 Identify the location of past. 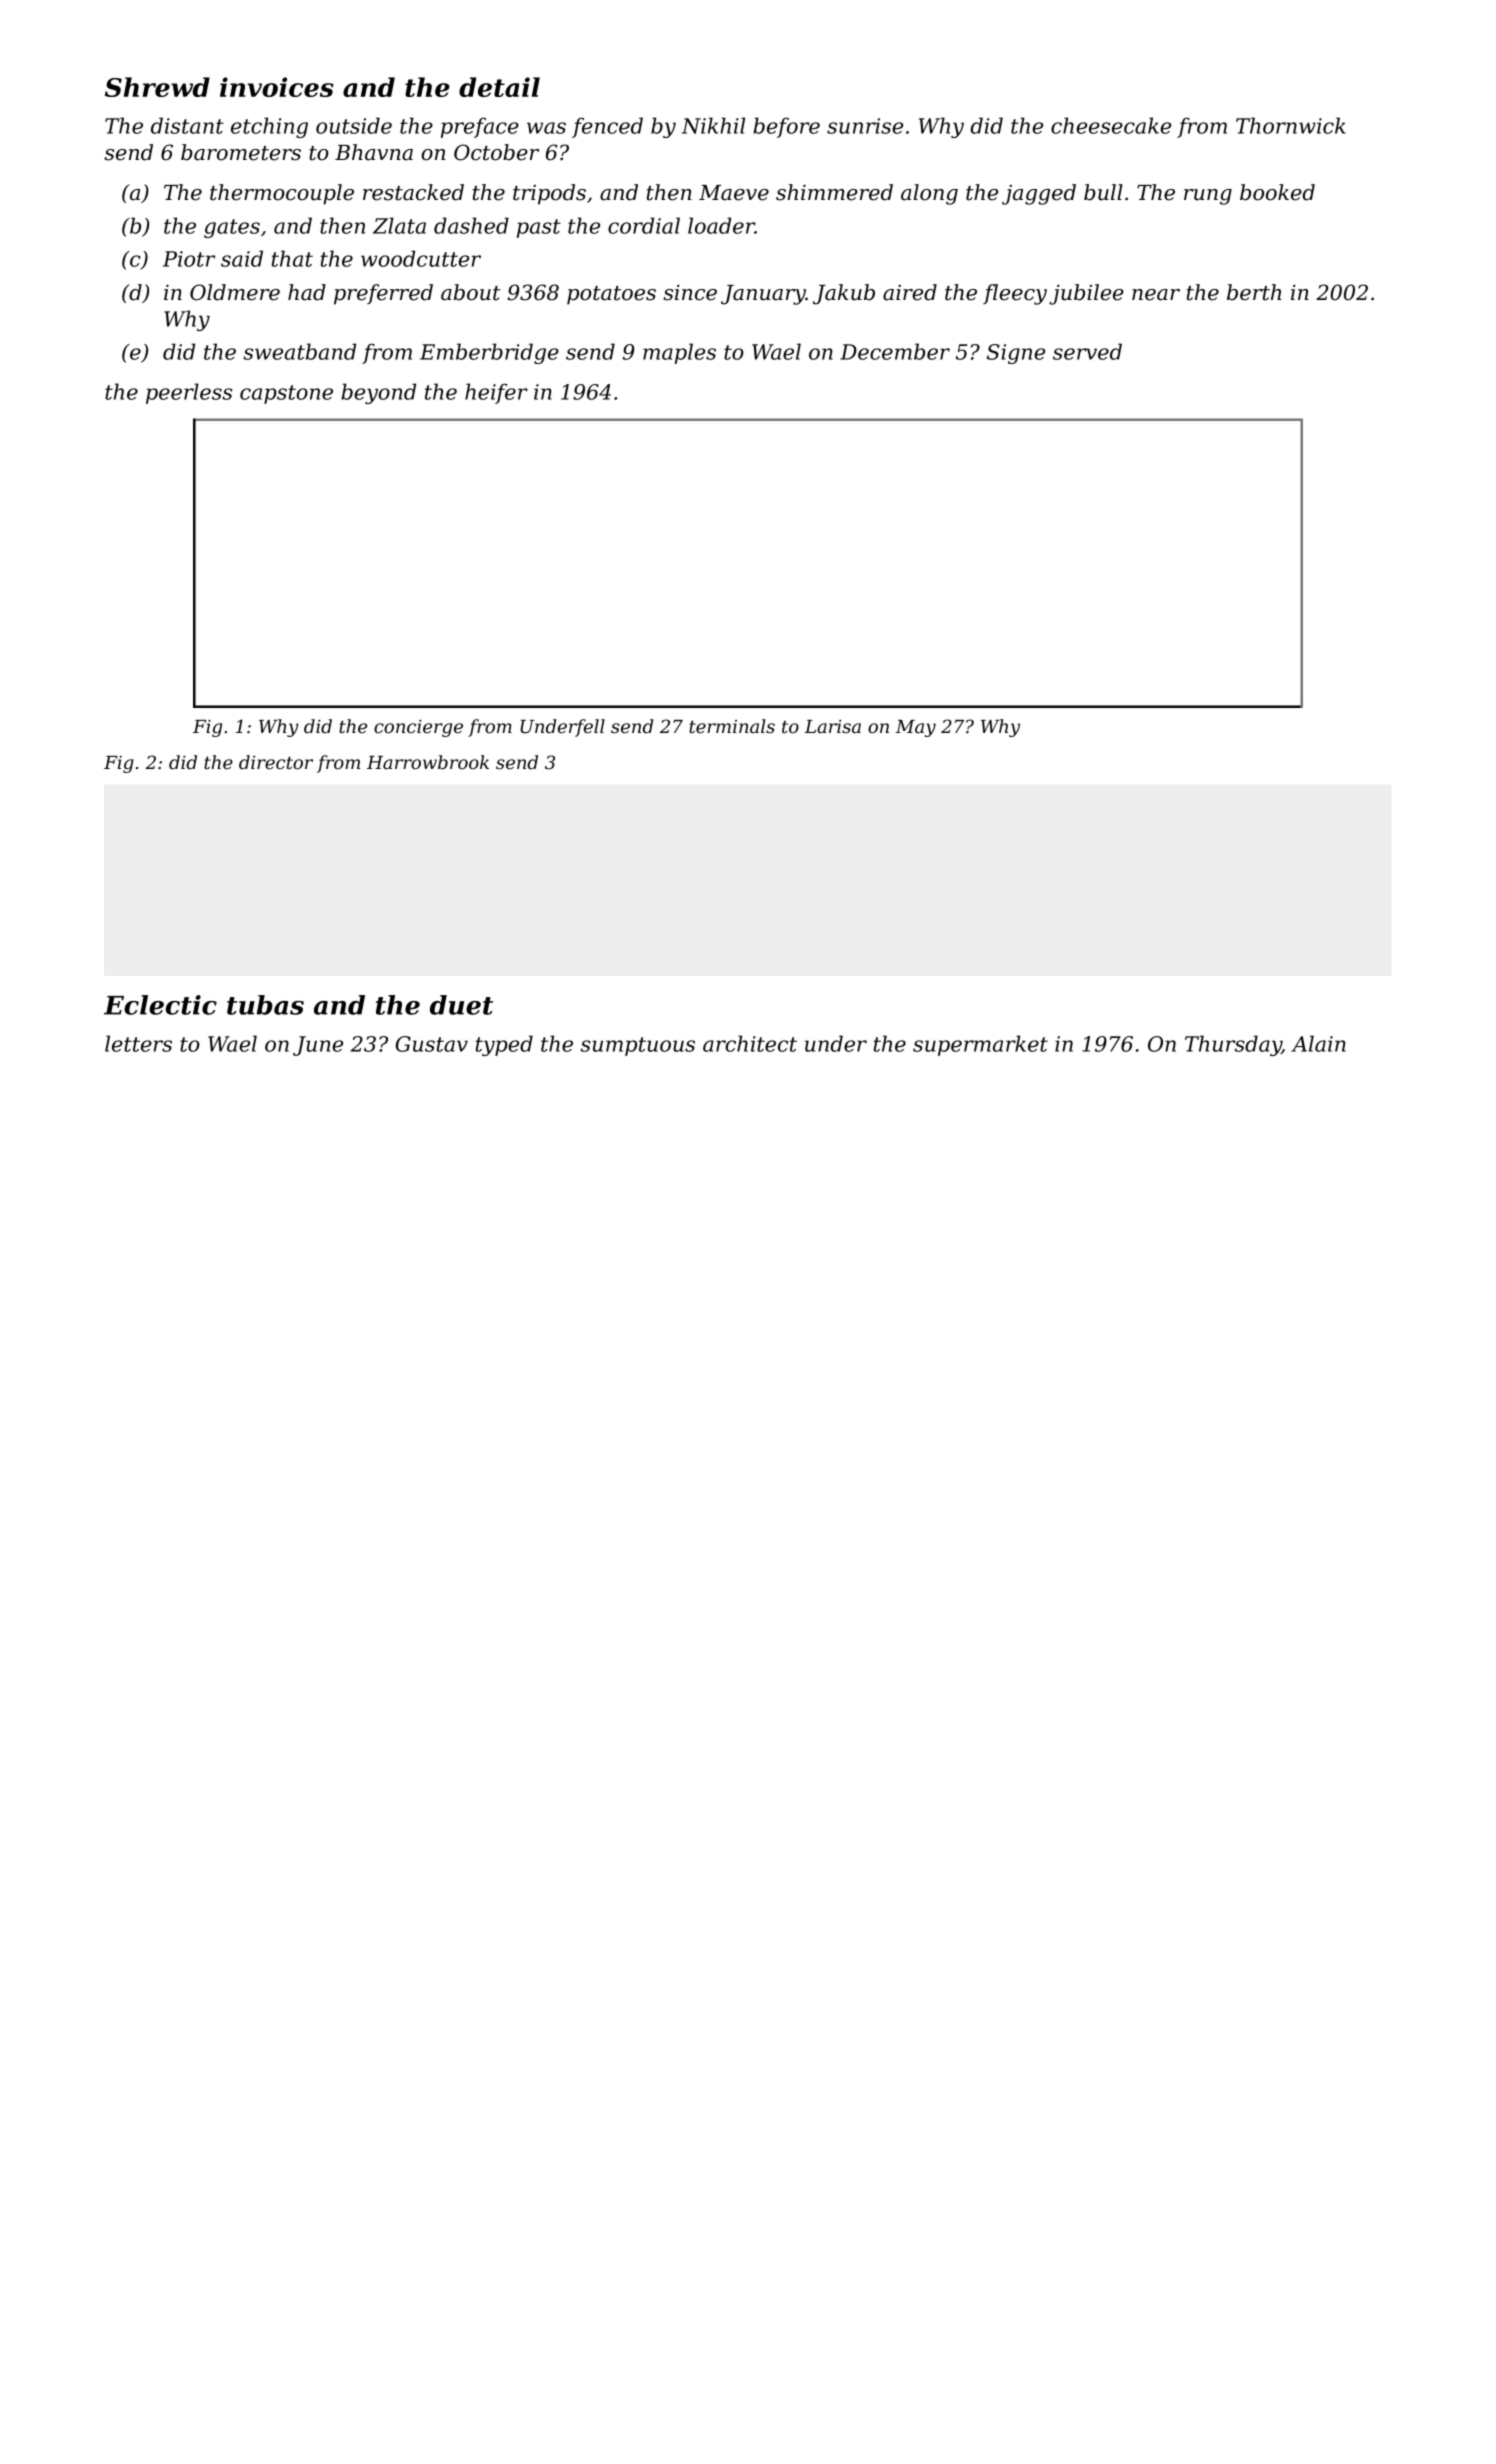
(539, 228).
